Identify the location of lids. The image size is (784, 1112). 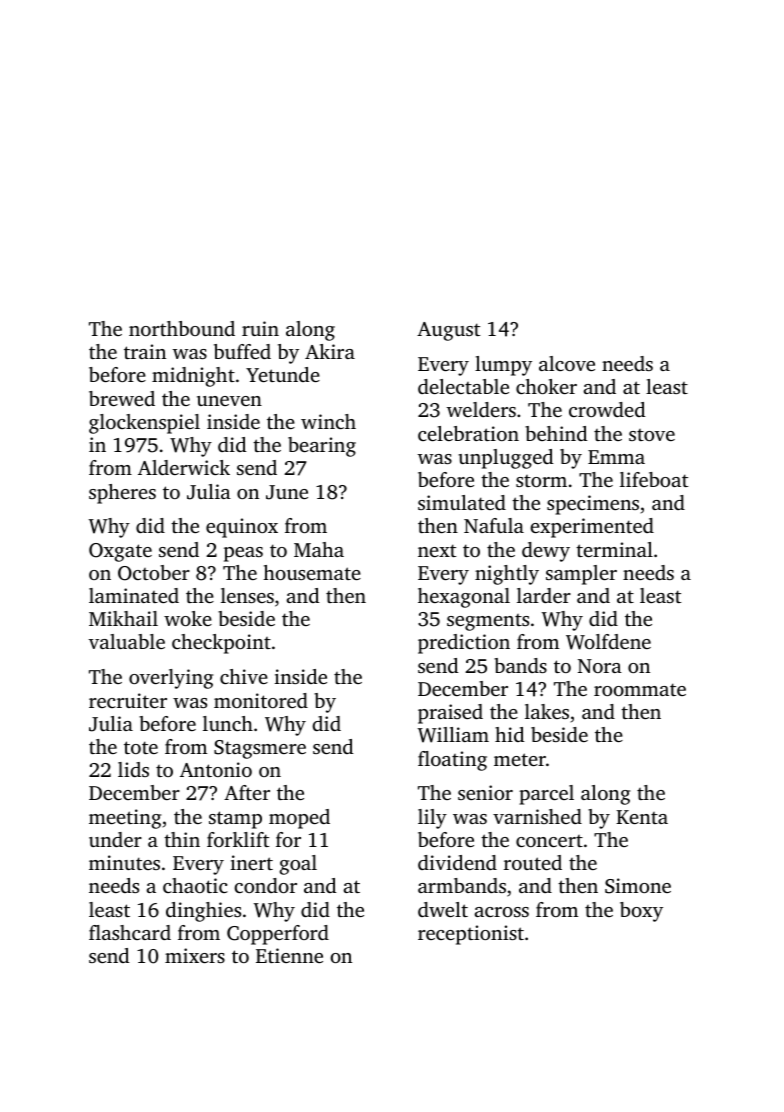
(133, 769).
